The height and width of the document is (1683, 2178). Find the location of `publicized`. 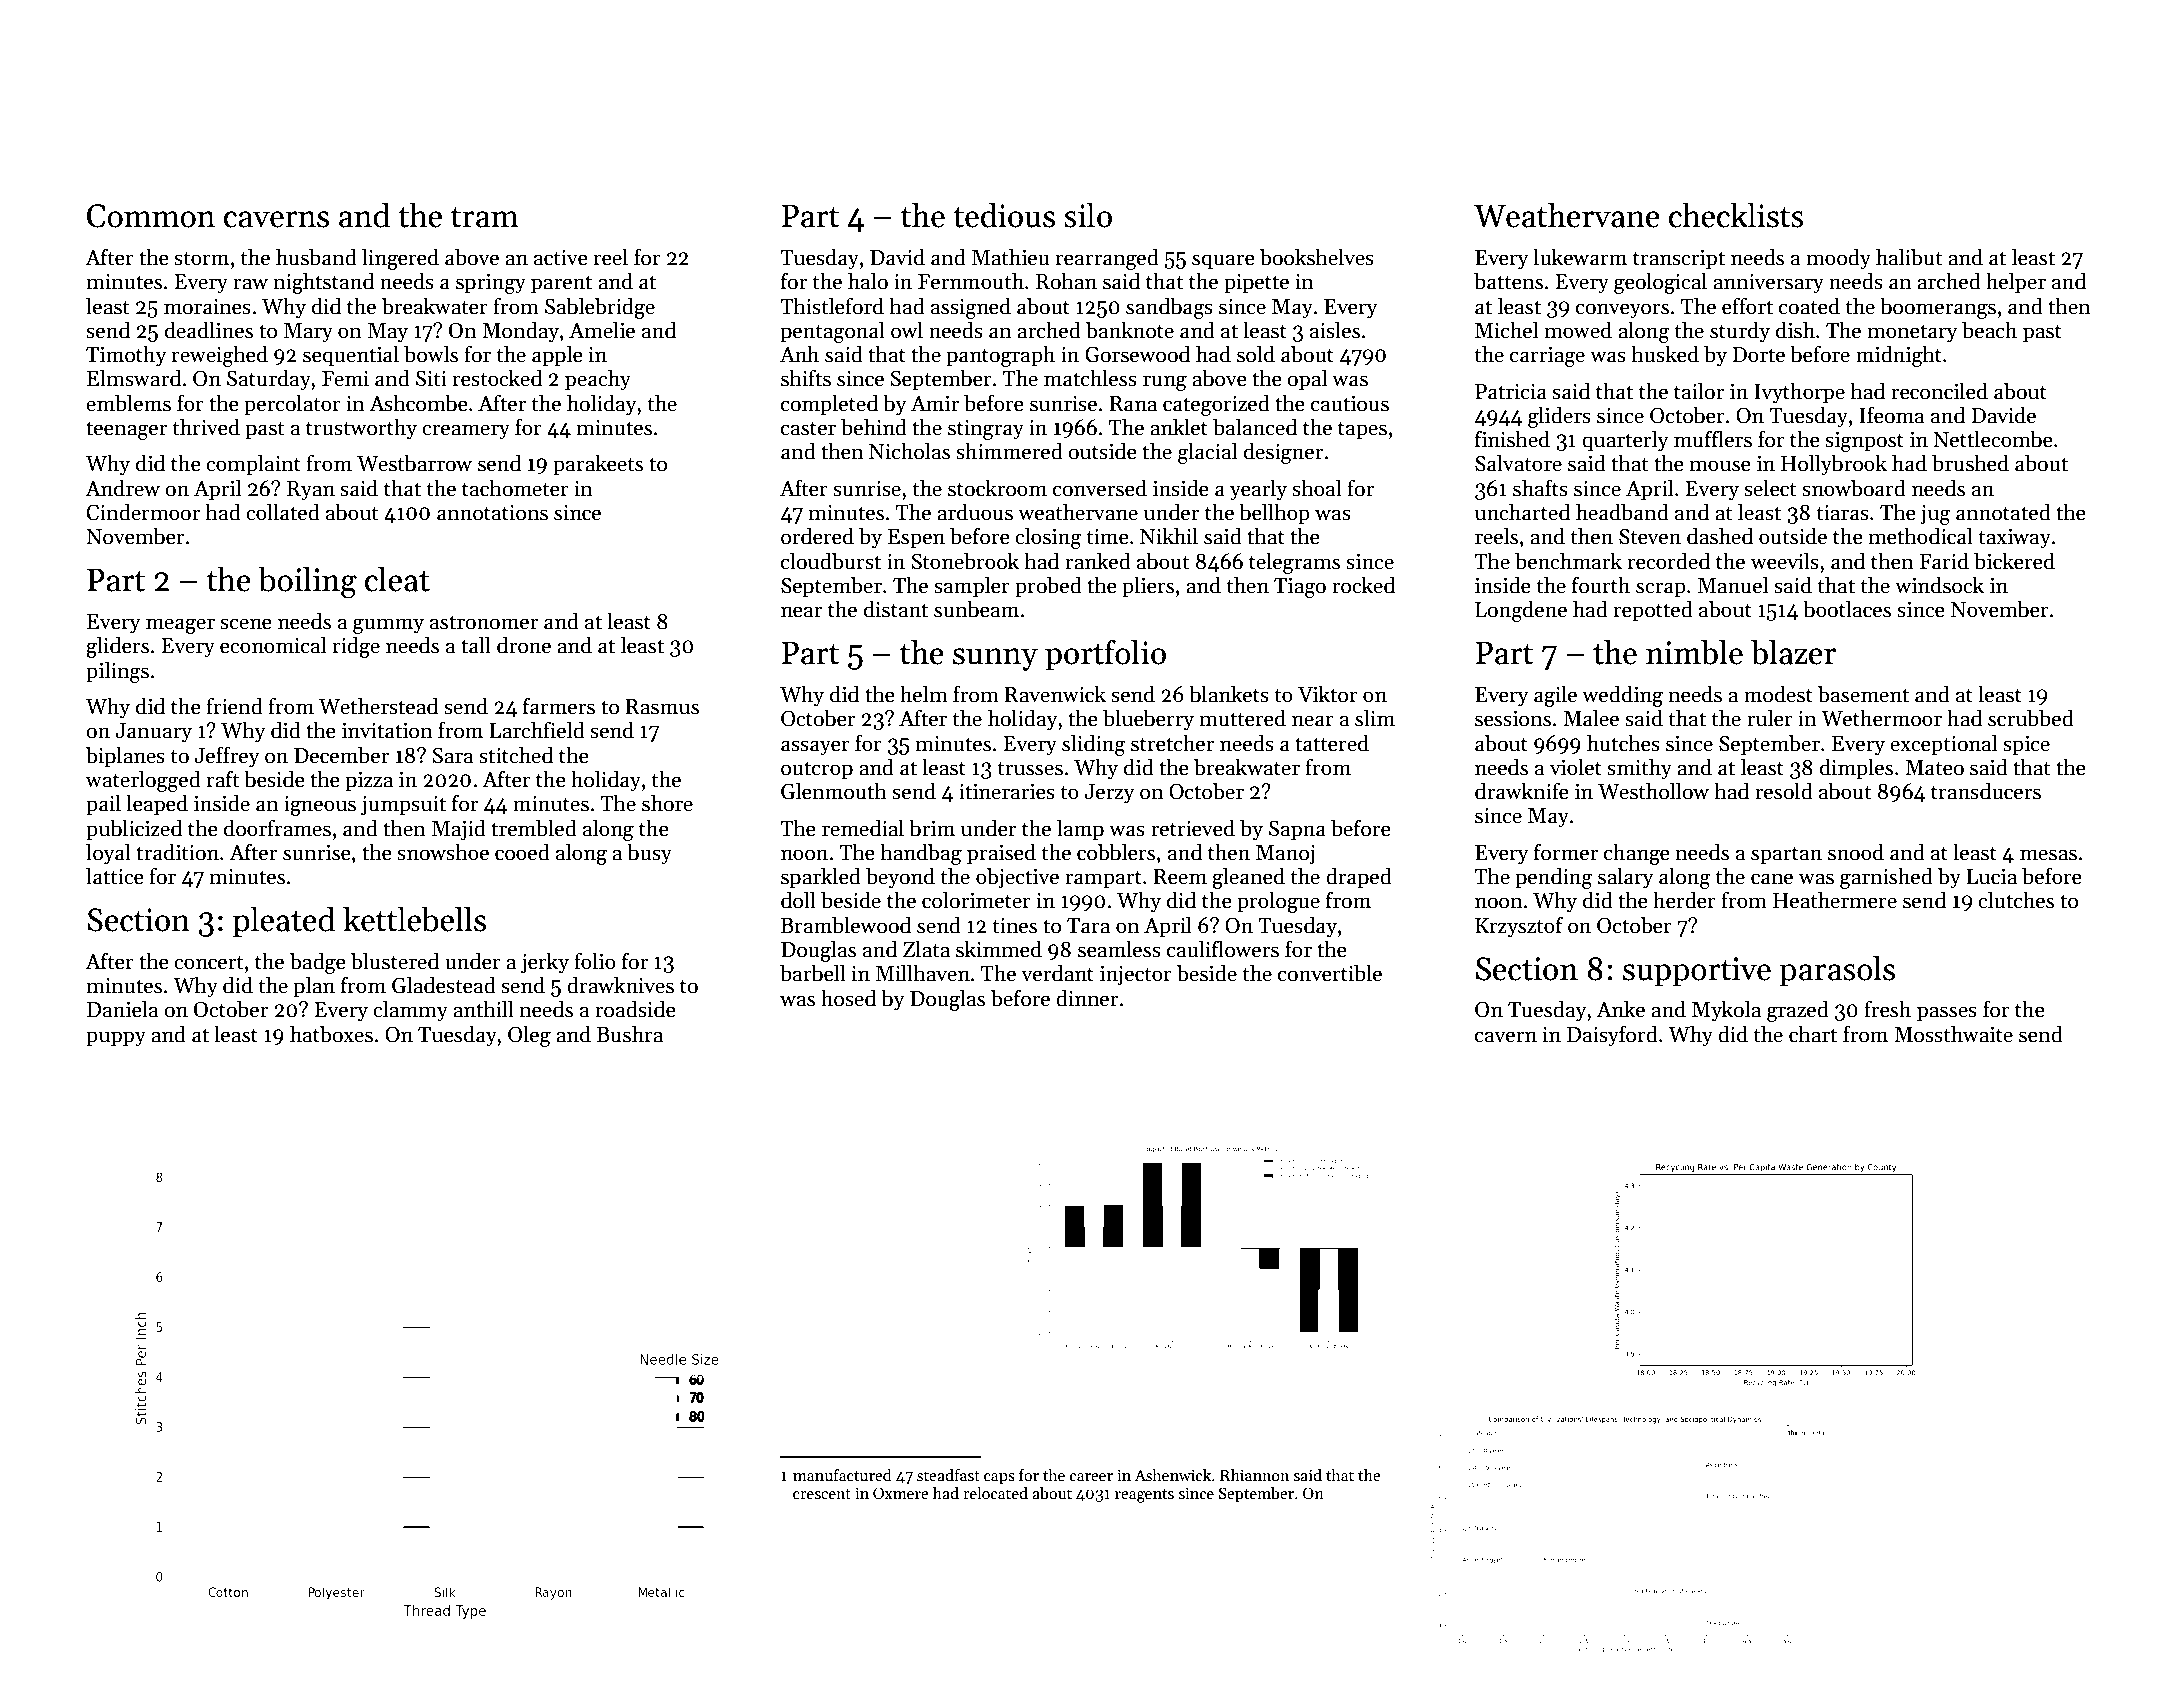

publicized is located at coordinates (134, 830).
